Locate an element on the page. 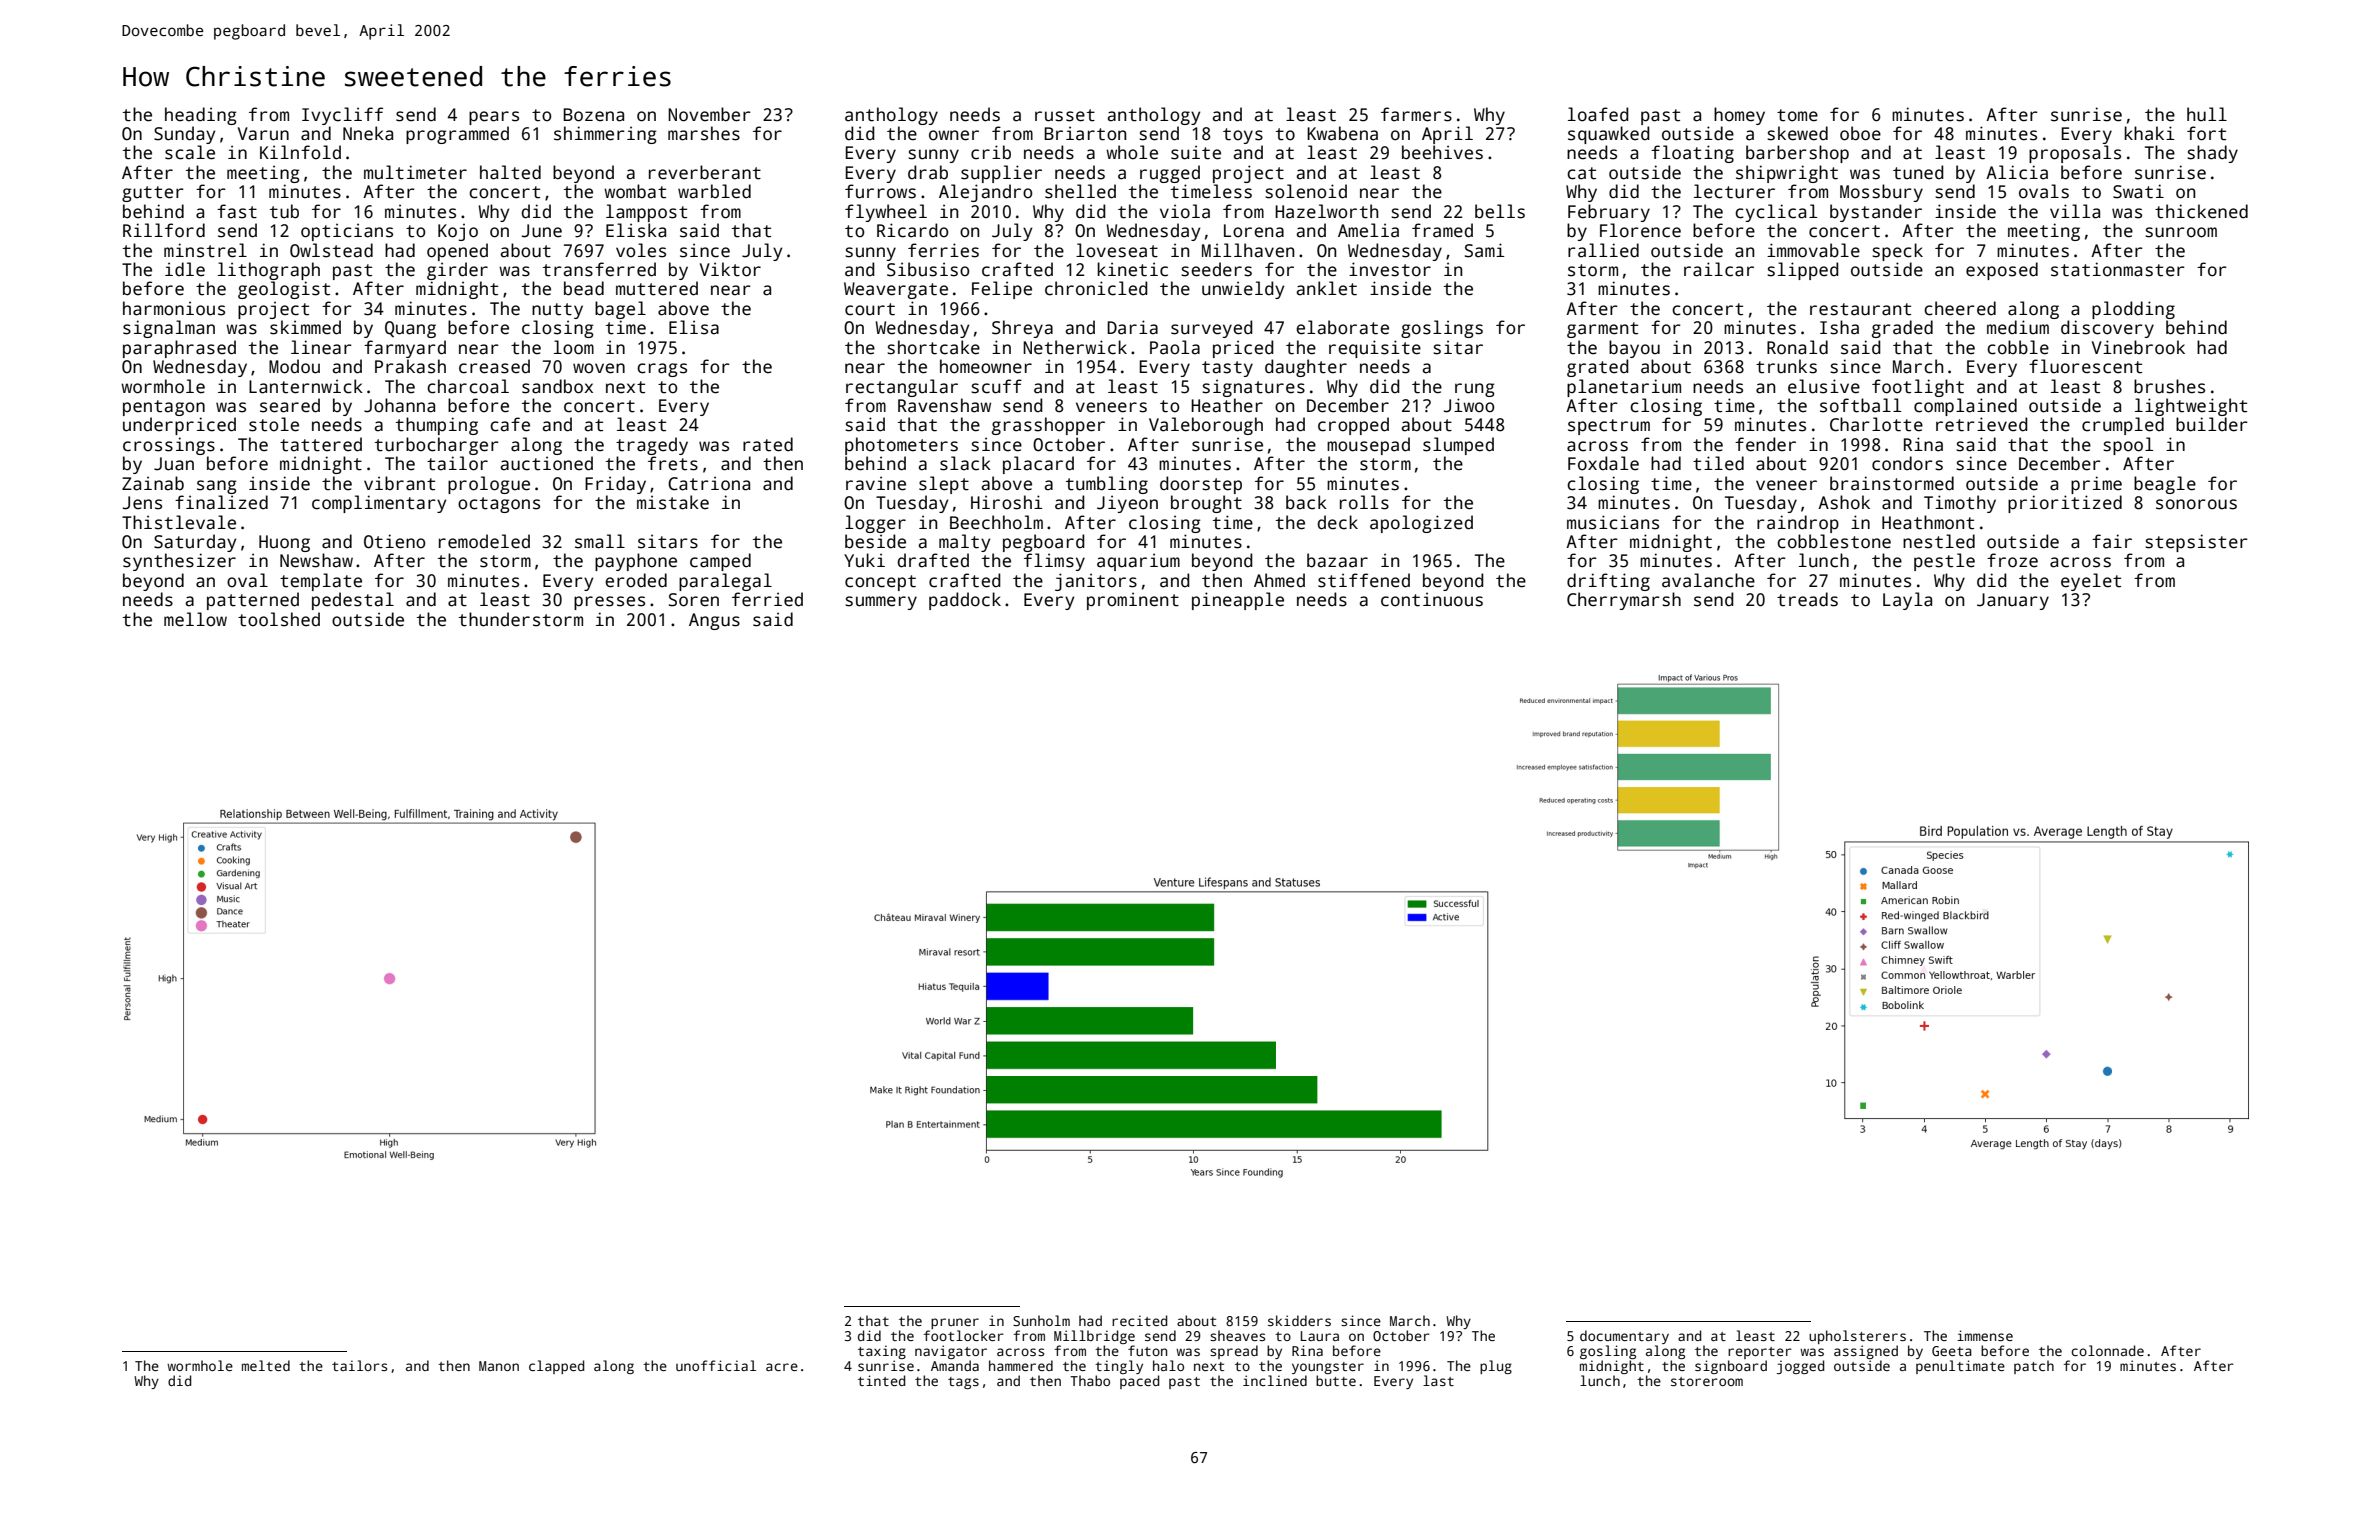 The height and width of the document is (1540, 2380). Manon is located at coordinates (499, 1366).
